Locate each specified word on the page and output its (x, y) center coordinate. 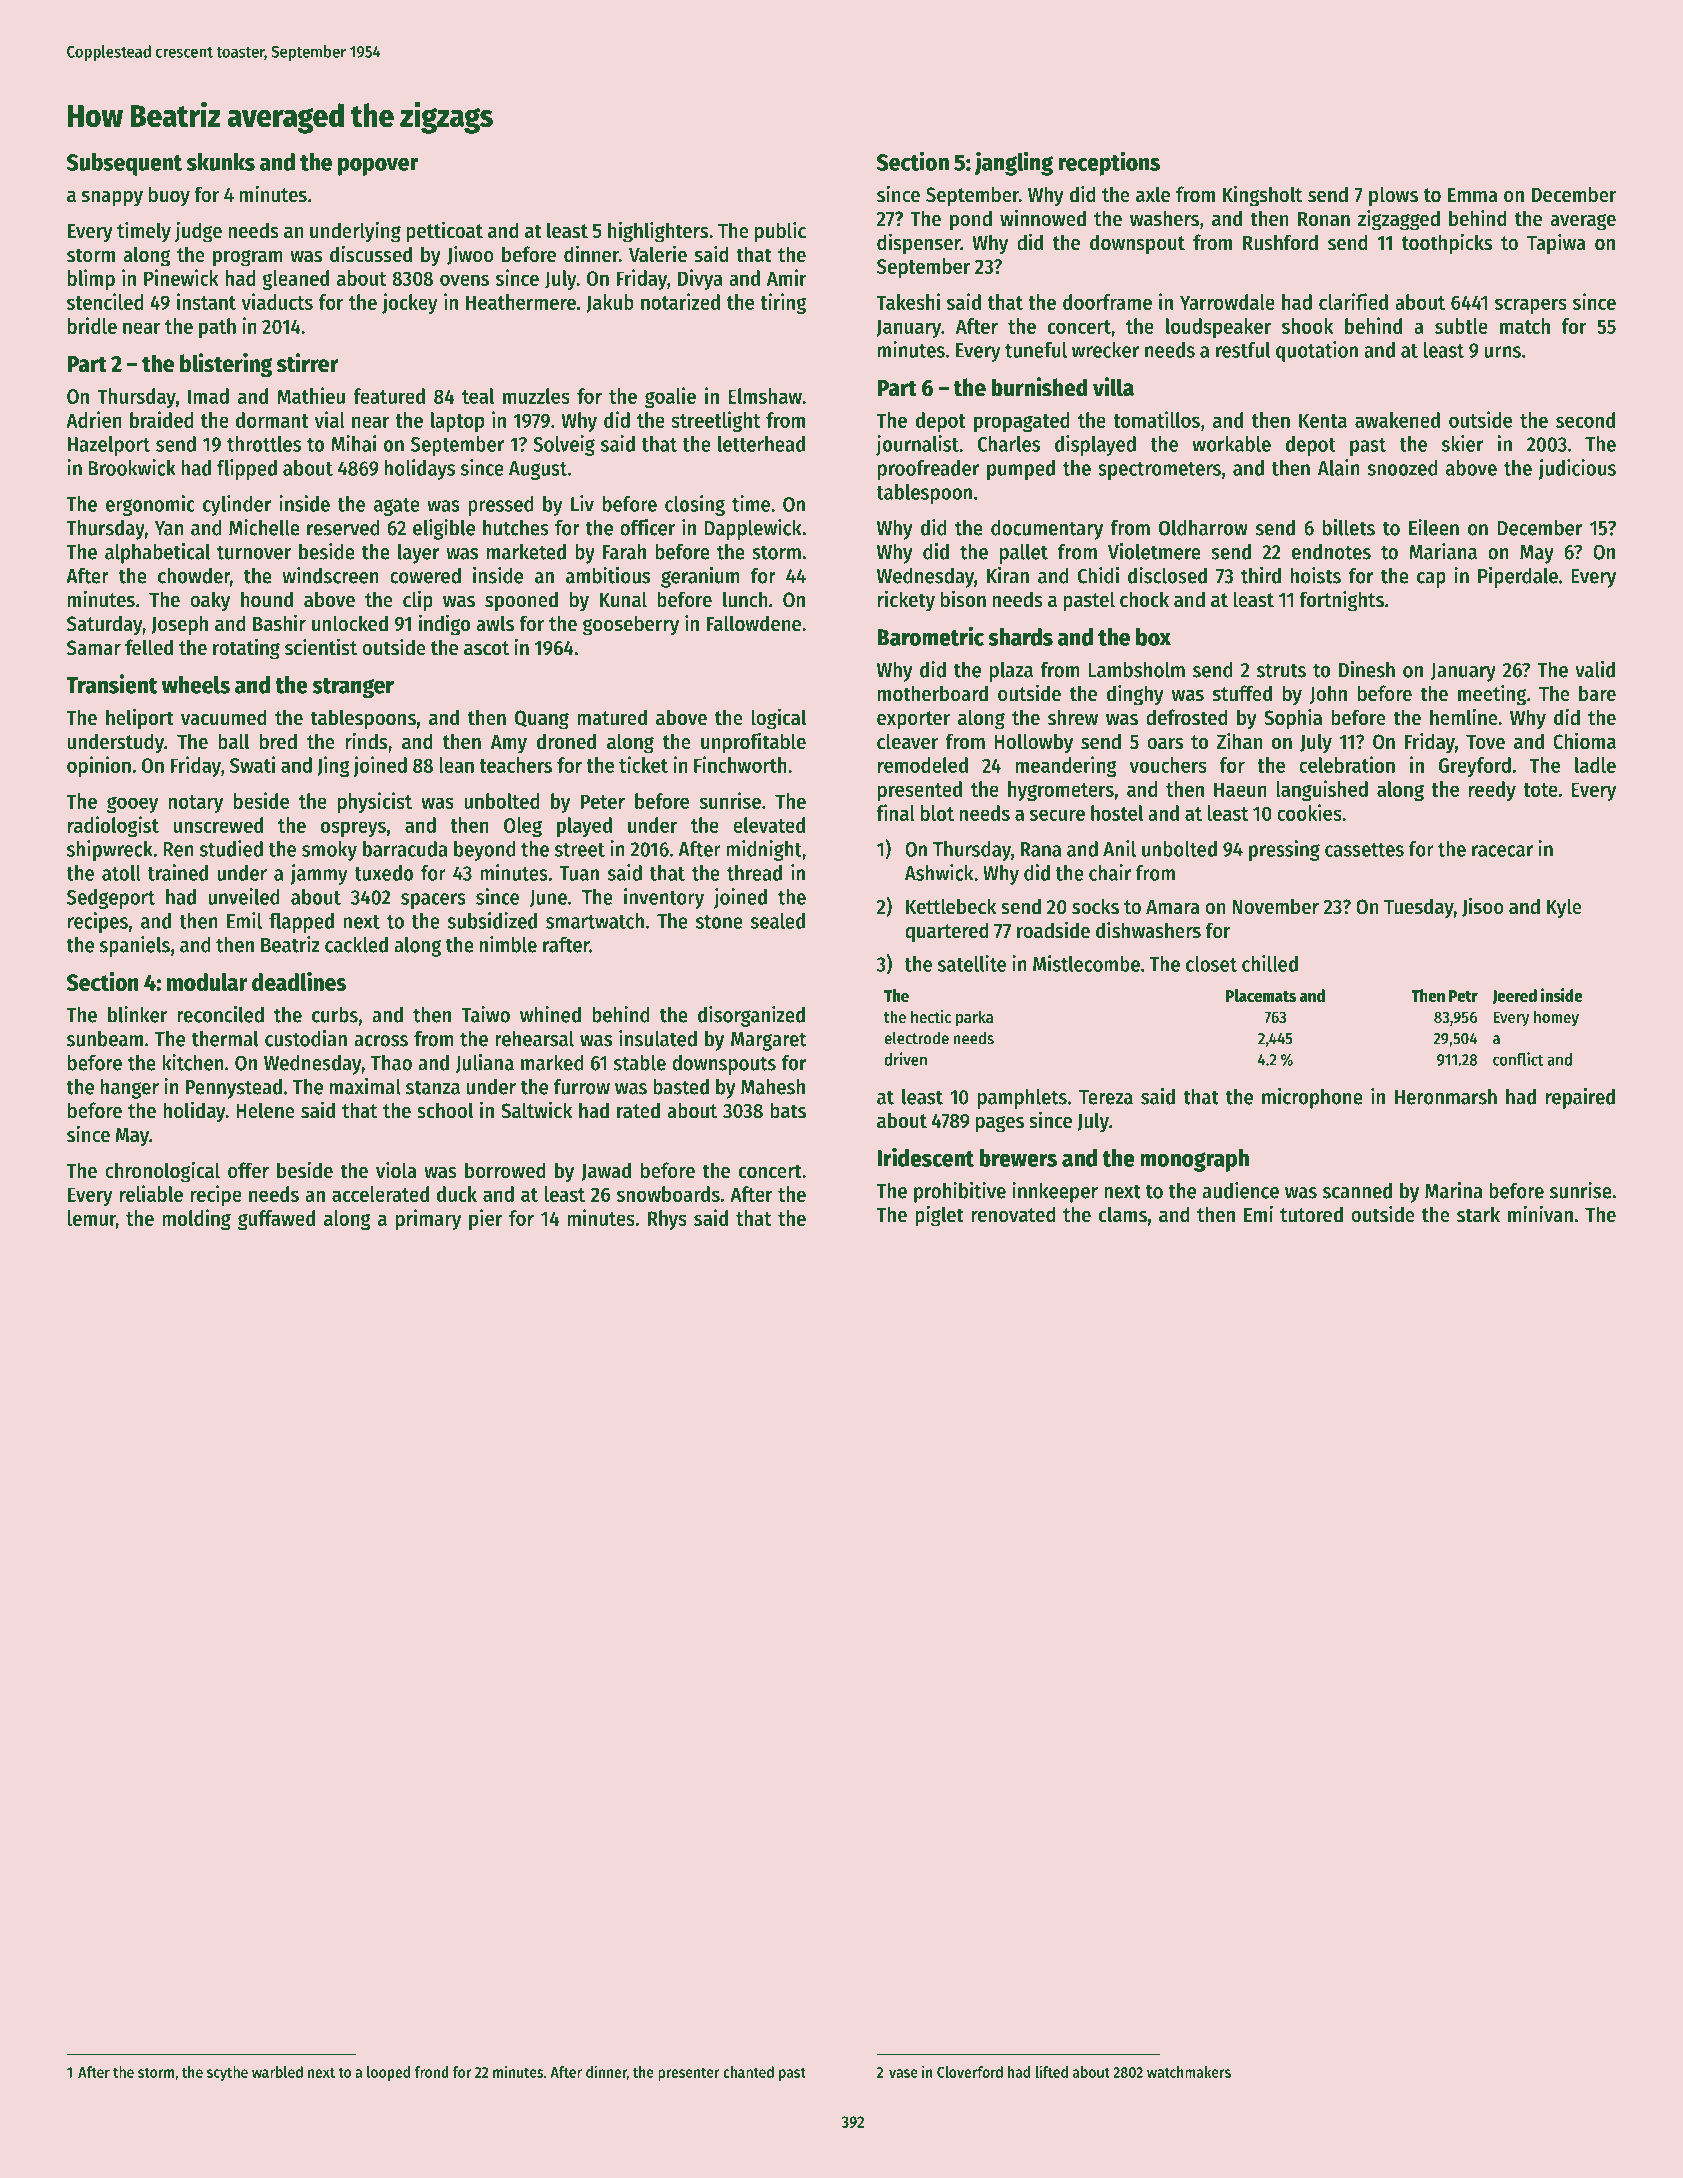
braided (162, 419)
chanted (748, 2072)
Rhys (667, 1220)
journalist (917, 445)
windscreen (330, 575)
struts (1281, 670)
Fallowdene (754, 623)
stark (1478, 1214)
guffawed (276, 1220)
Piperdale (1518, 577)
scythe (227, 2073)
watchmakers (1189, 2072)
